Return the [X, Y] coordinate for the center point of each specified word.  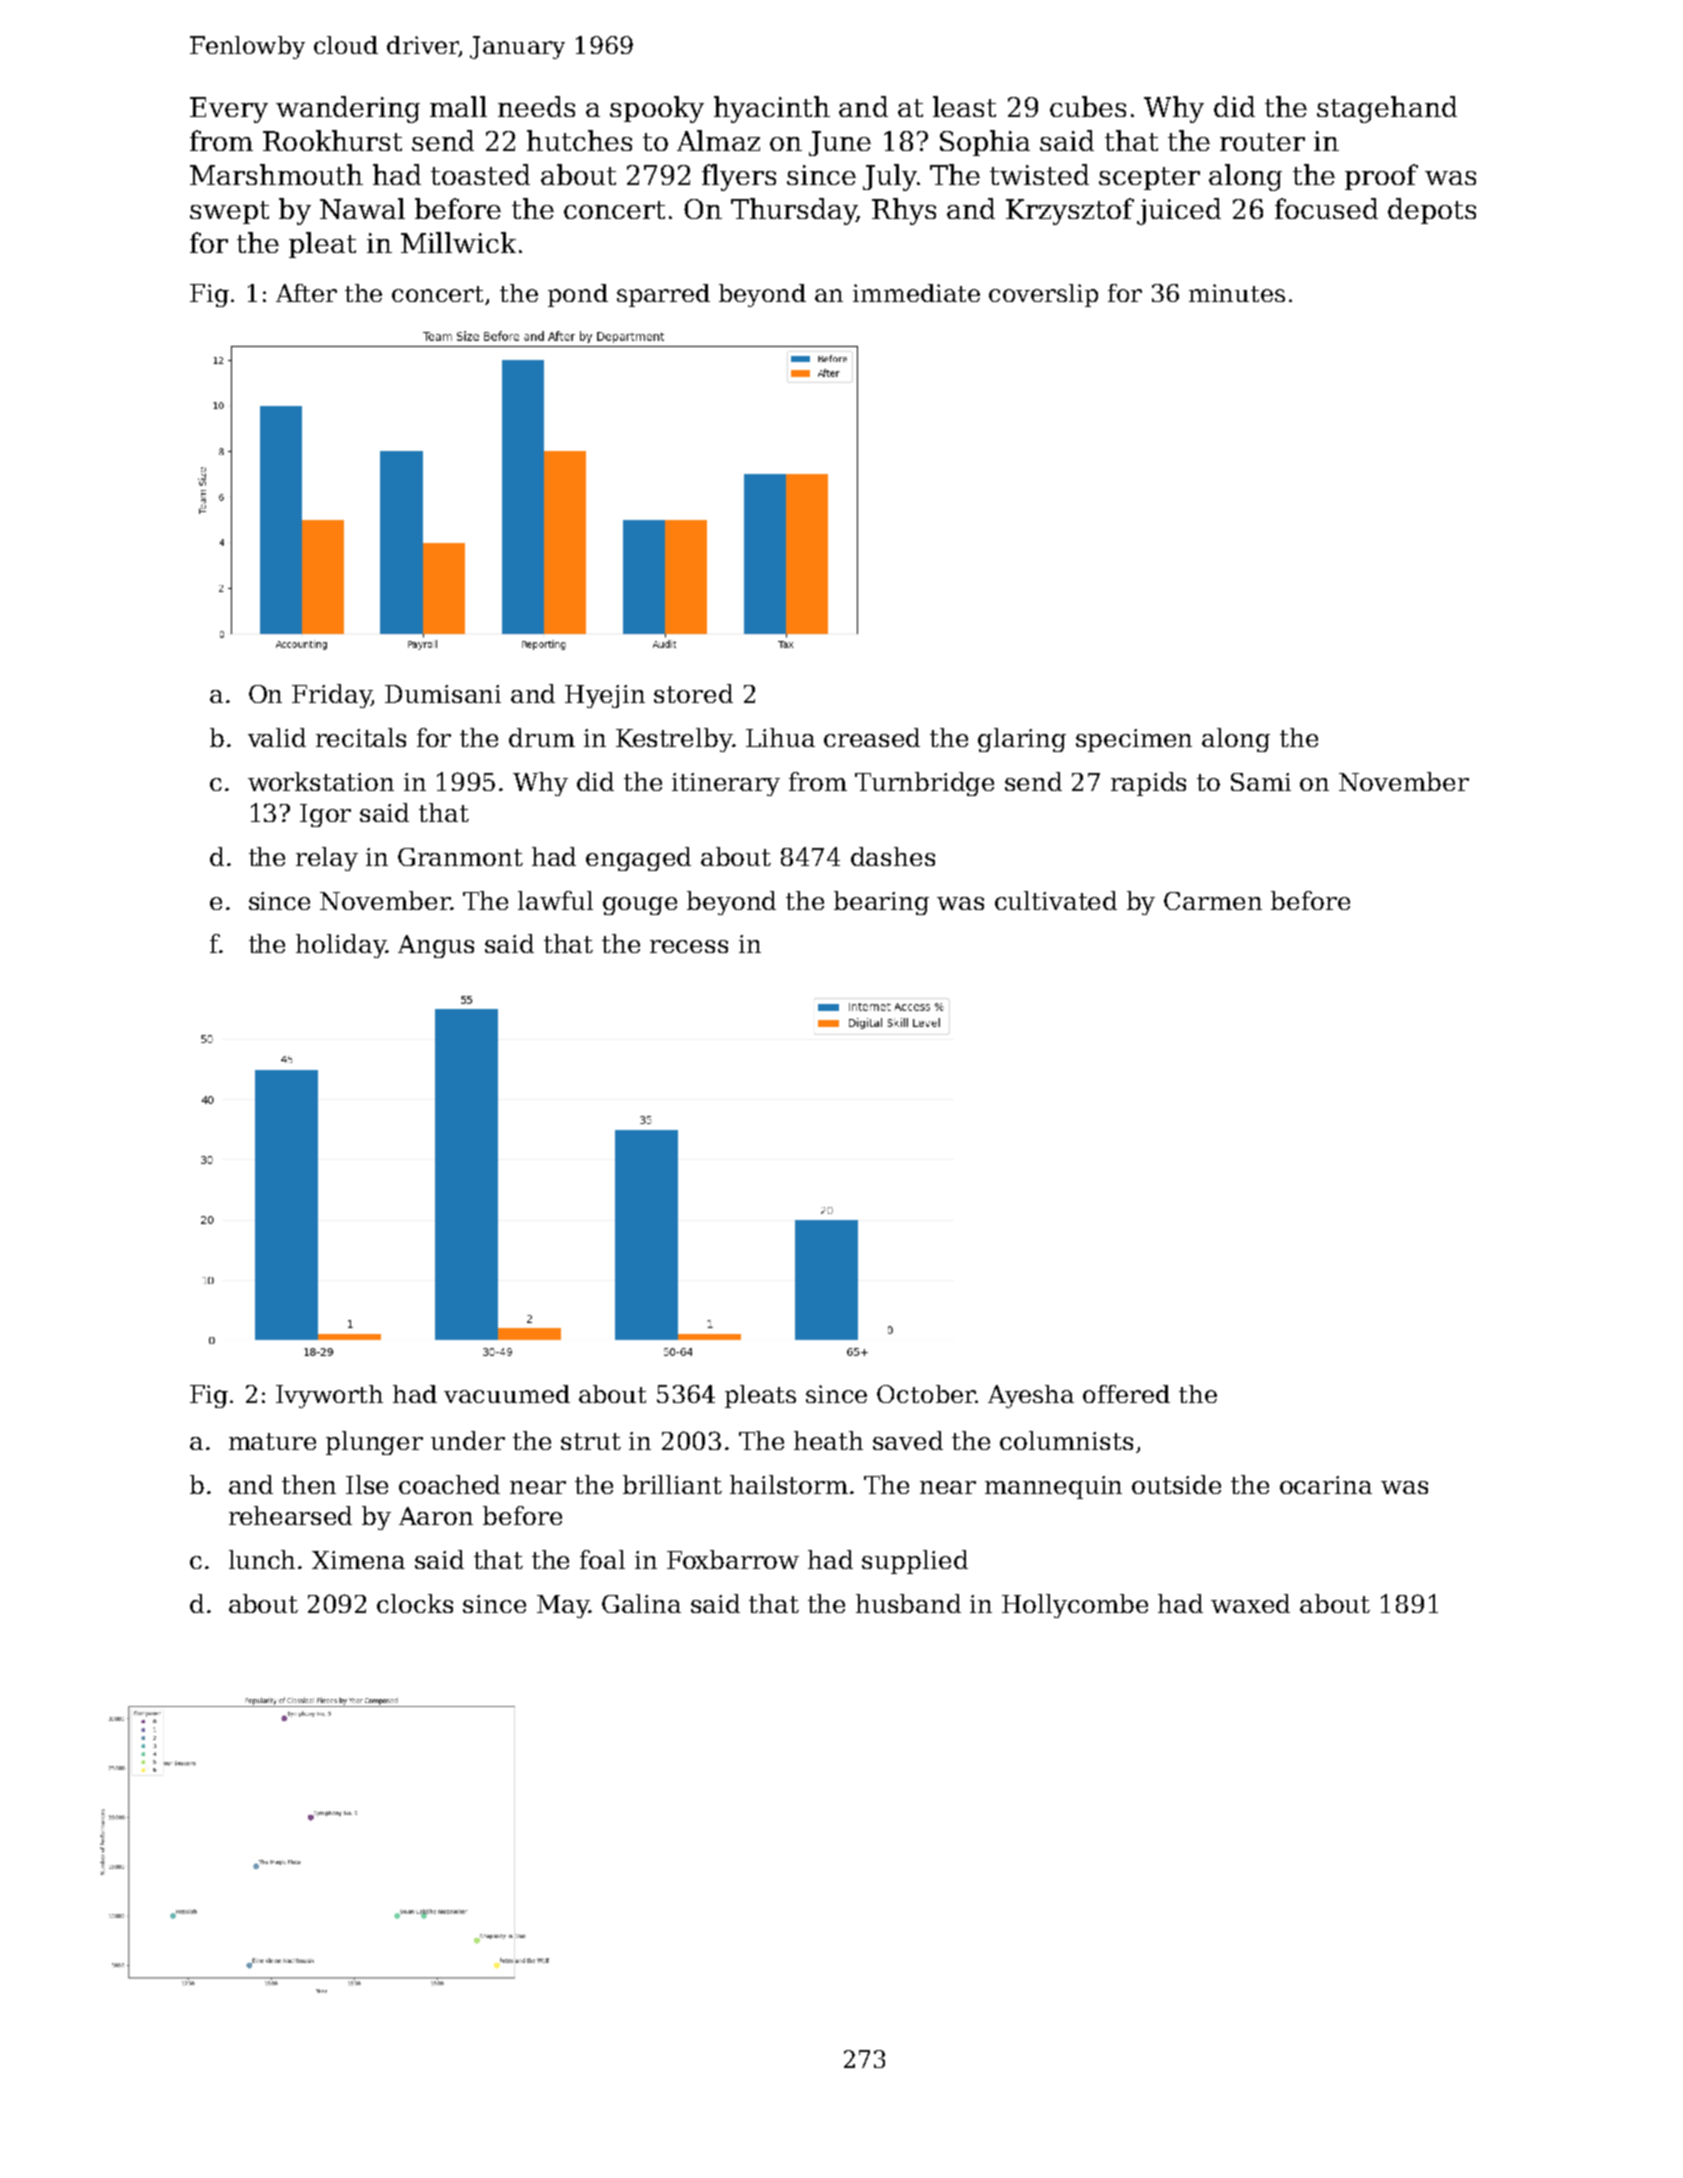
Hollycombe [1075, 1606]
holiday [341, 946]
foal [602, 1559]
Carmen [1213, 901]
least [964, 106]
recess [689, 946]
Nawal [362, 208]
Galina [641, 1603]
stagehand [1387, 109]
